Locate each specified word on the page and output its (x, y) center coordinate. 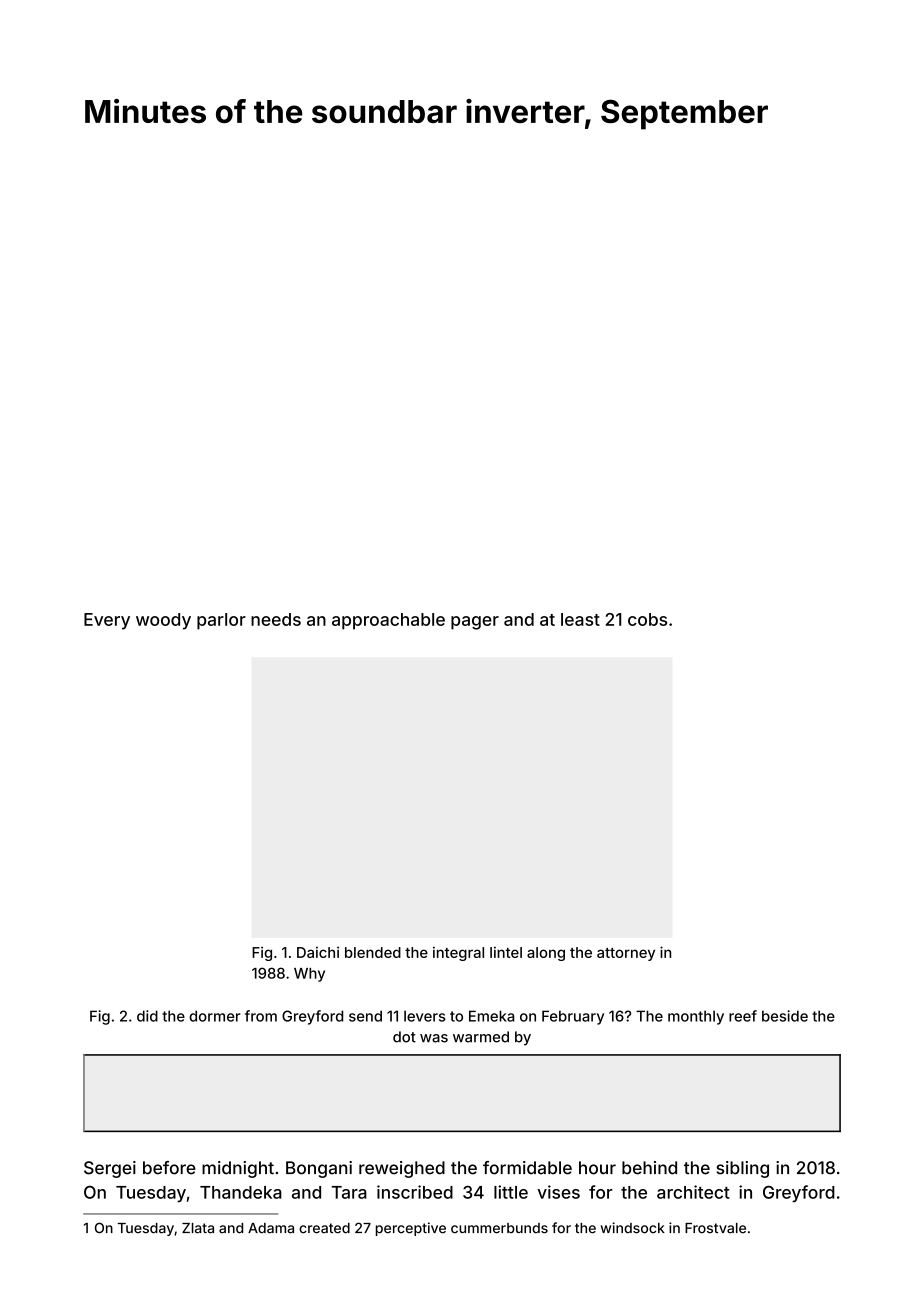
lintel (506, 952)
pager (475, 623)
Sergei (110, 1169)
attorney (626, 954)
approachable (388, 621)
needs (276, 619)
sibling (742, 1169)
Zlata (198, 1228)
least (580, 619)
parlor (221, 621)
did (147, 1016)
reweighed (402, 1169)
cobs (647, 619)
